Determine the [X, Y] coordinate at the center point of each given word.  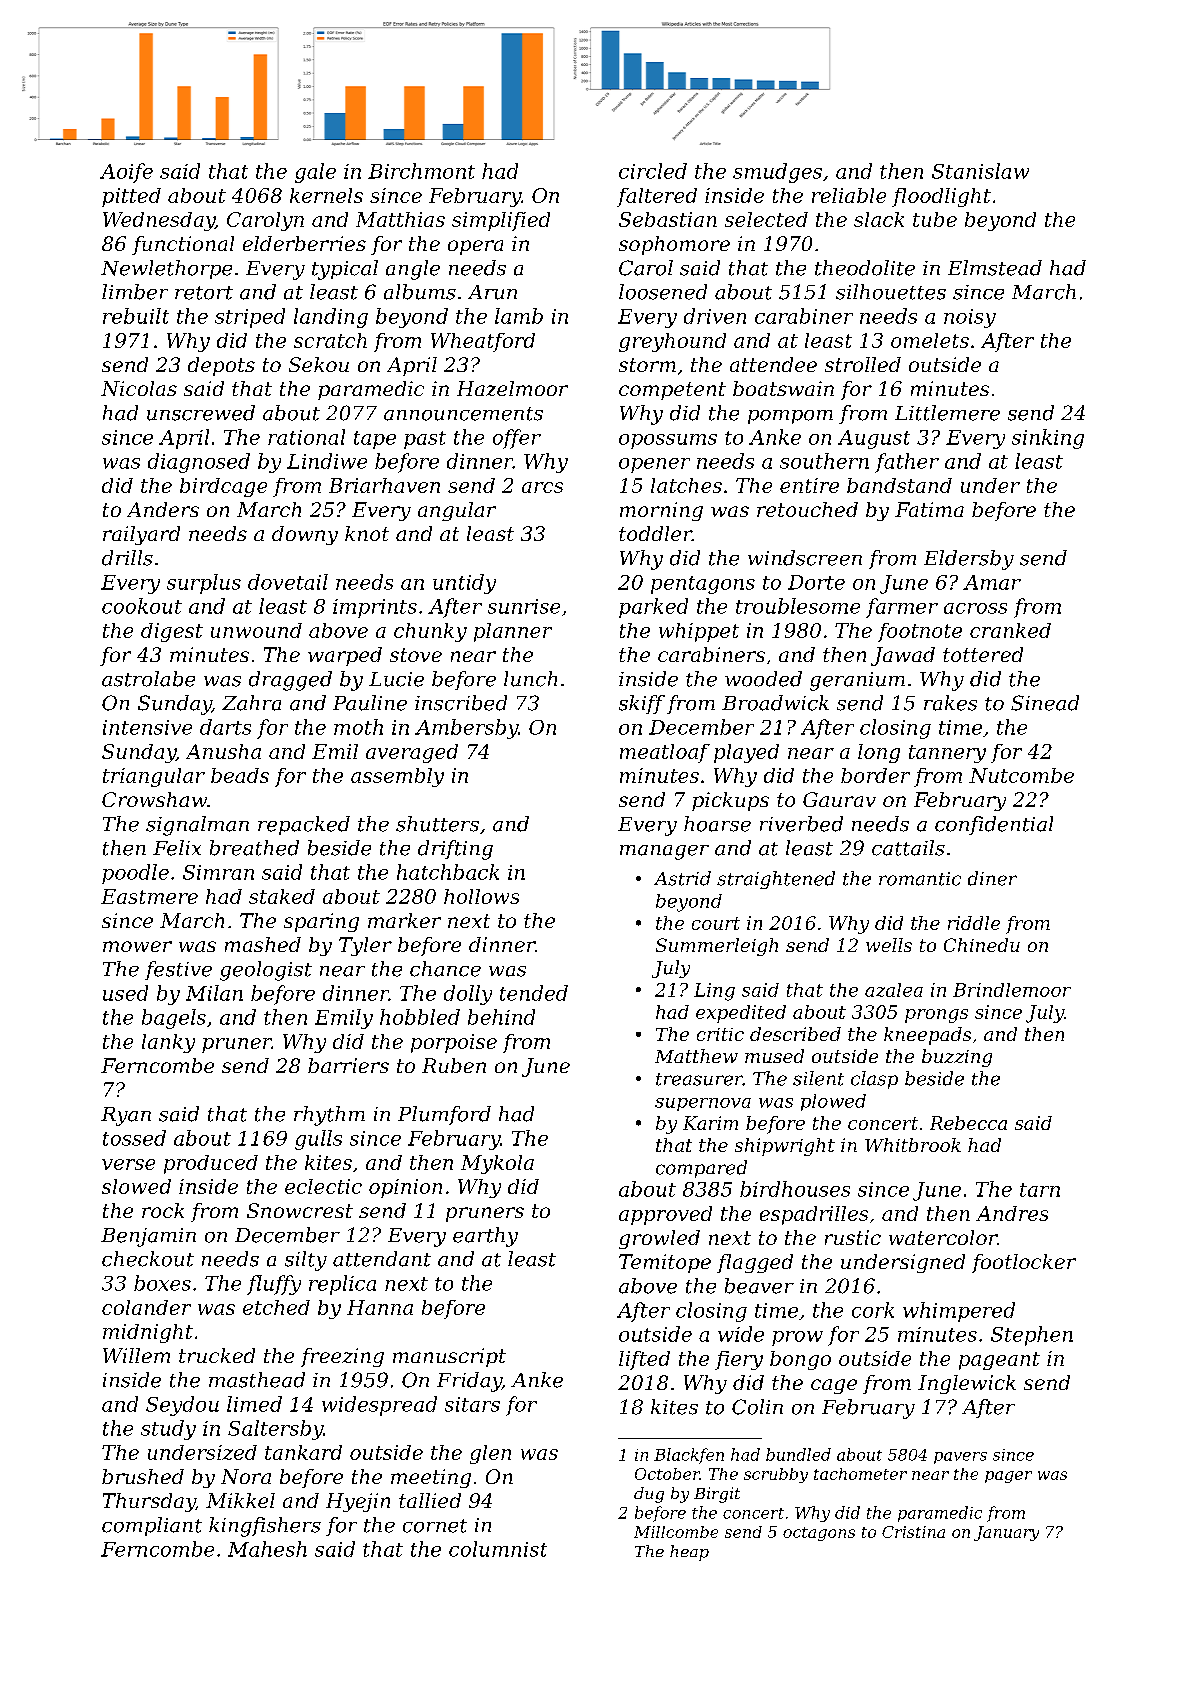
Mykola [497, 1164]
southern [824, 461]
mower [137, 946]
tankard [303, 1452]
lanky [168, 1043]
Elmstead [995, 268]
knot [367, 533]
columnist [498, 1549]
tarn [1040, 1190]
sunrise [524, 606]
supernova [703, 1104]
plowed [833, 1102]
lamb [519, 316]
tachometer [860, 1474]
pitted [131, 197]
